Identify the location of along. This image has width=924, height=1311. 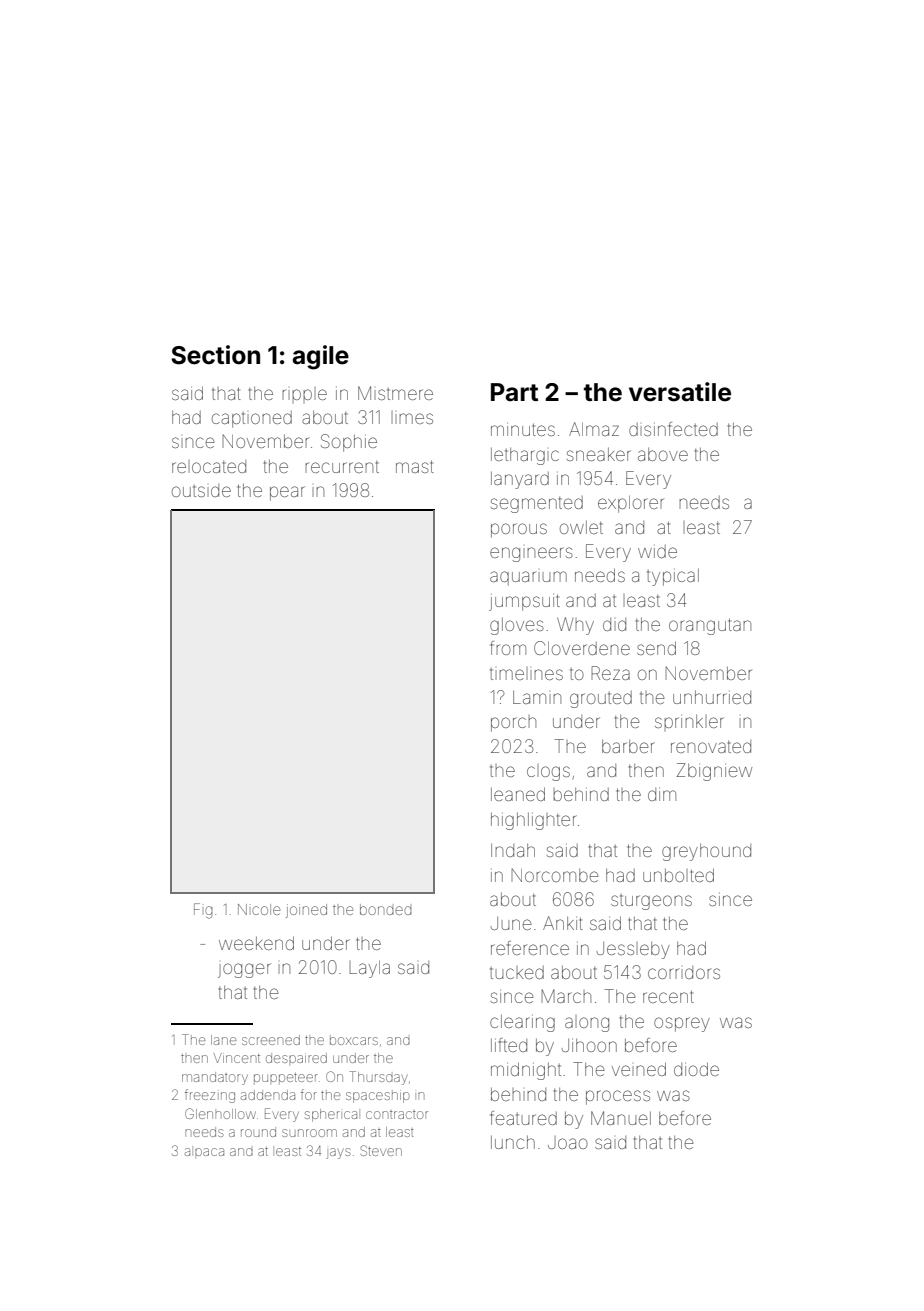
(587, 1024).
